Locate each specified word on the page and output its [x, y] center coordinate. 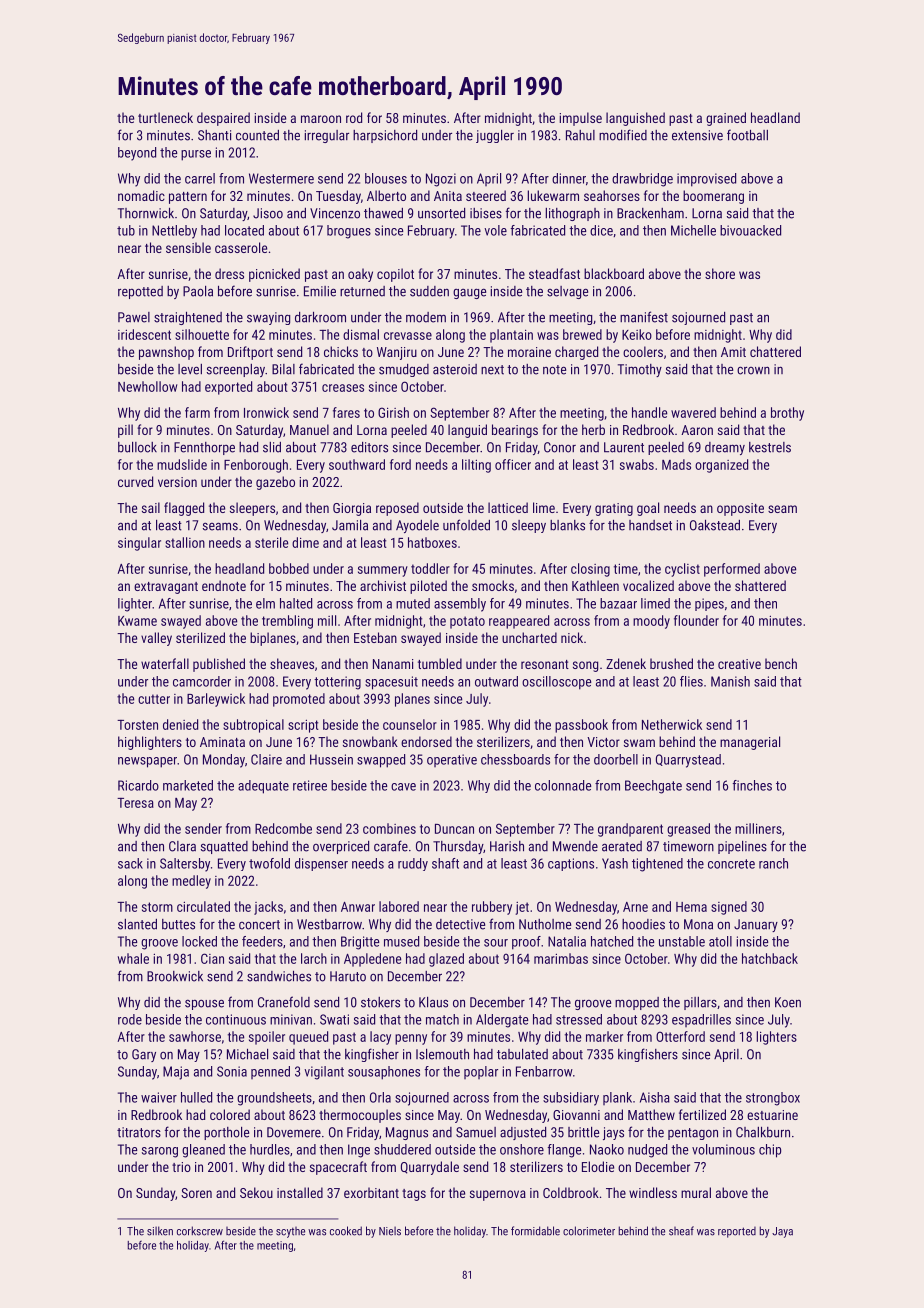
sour [496, 943]
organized [721, 466]
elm [265, 603]
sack [130, 863]
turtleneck [165, 117]
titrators [139, 1132]
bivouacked [750, 230]
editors [369, 447]
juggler [495, 136]
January [756, 925]
